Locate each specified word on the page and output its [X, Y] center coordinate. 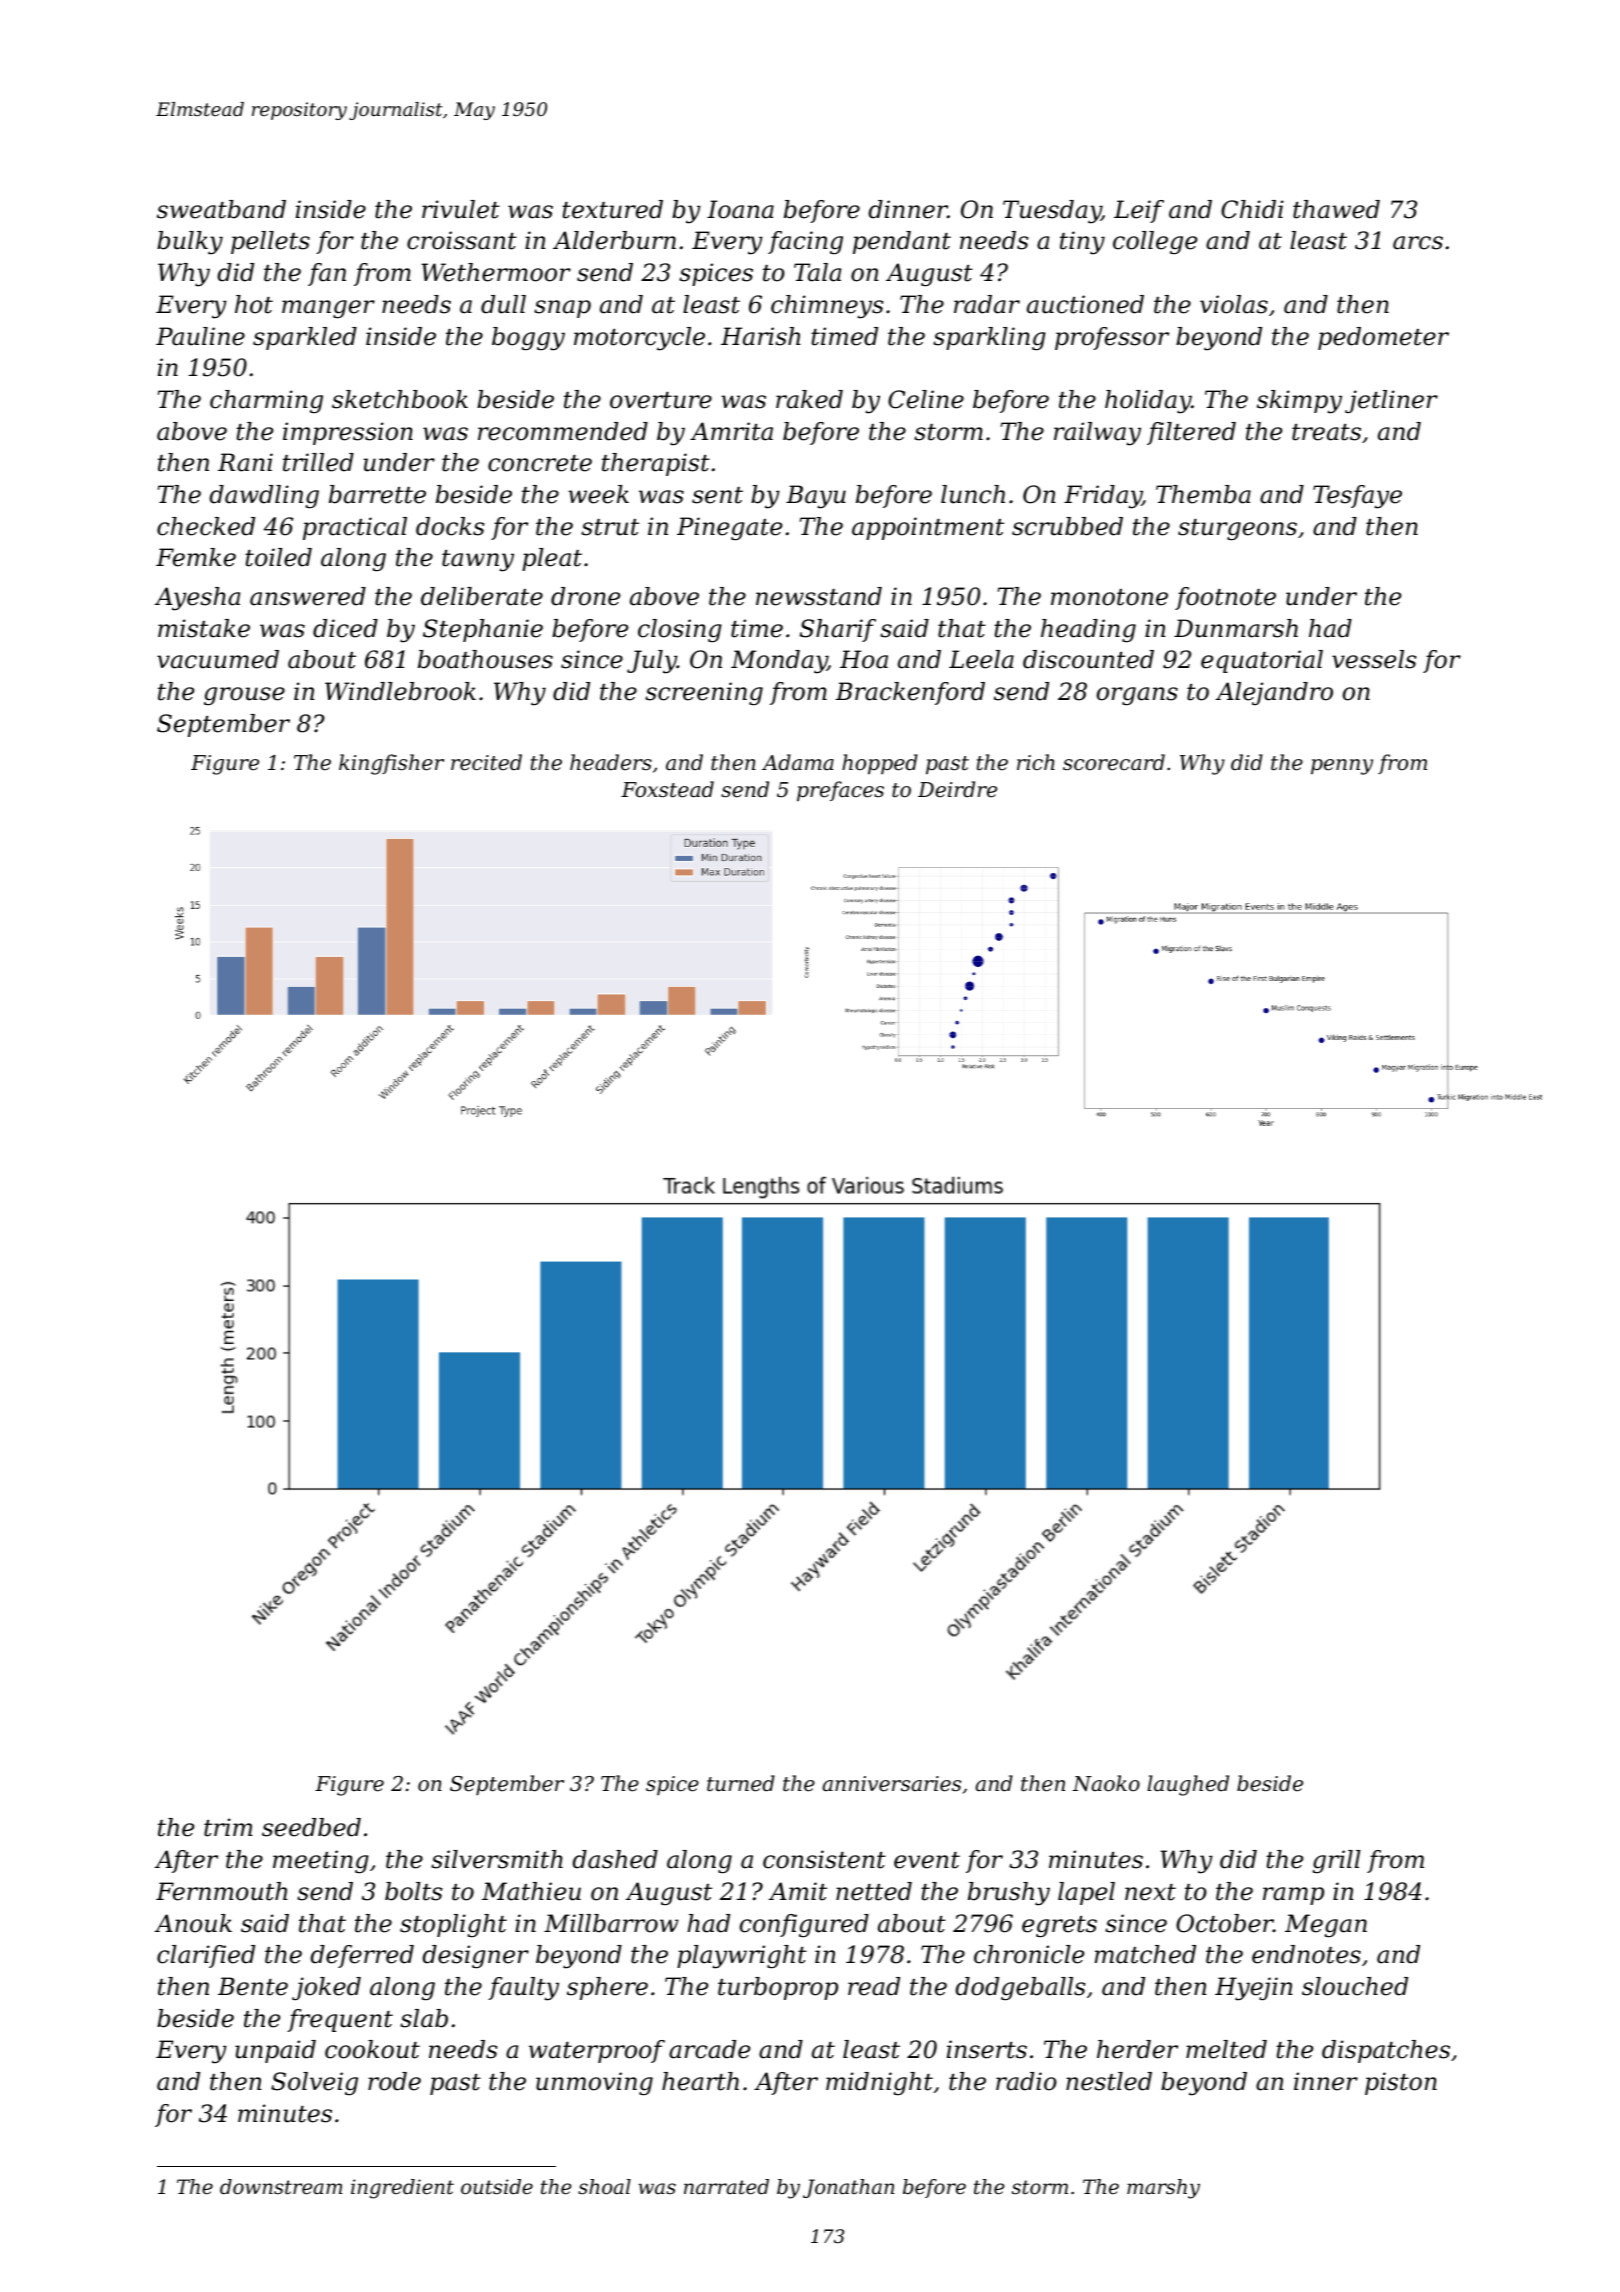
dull [503, 304]
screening [704, 694]
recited [486, 762]
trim [228, 1827]
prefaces [840, 791]
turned [741, 1783]
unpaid [275, 2051]
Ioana [740, 209]
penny [1342, 767]
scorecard [1114, 762]
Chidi [1252, 209]
